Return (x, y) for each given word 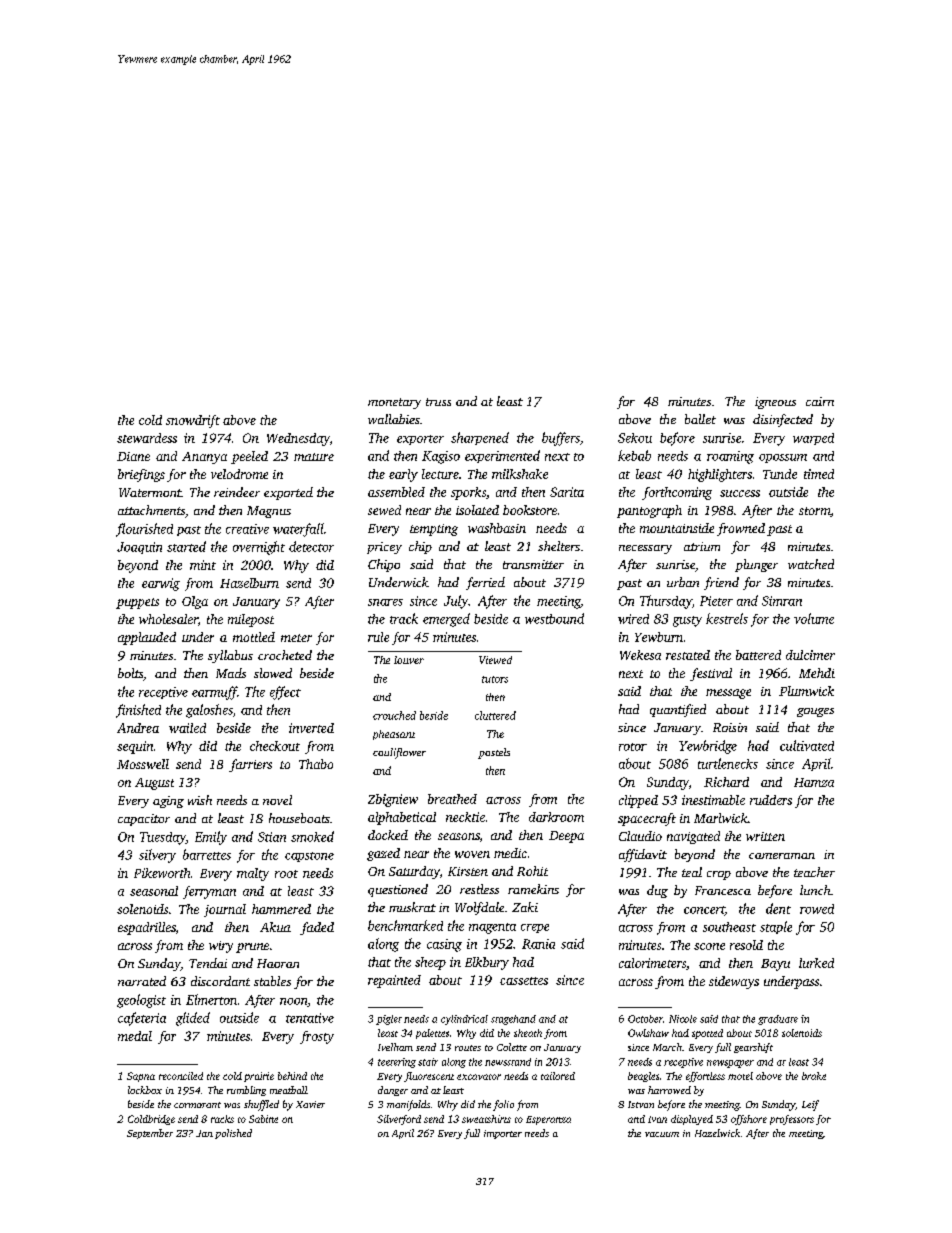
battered (758, 655)
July (456, 602)
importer (503, 1134)
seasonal (154, 891)
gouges (815, 712)
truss (438, 402)
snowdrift (193, 421)
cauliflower (399, 753)
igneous (775, 403)
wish (200, 800)
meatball (289, 1090)
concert (704, 911)
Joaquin (139, 548)
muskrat (412, 907)
